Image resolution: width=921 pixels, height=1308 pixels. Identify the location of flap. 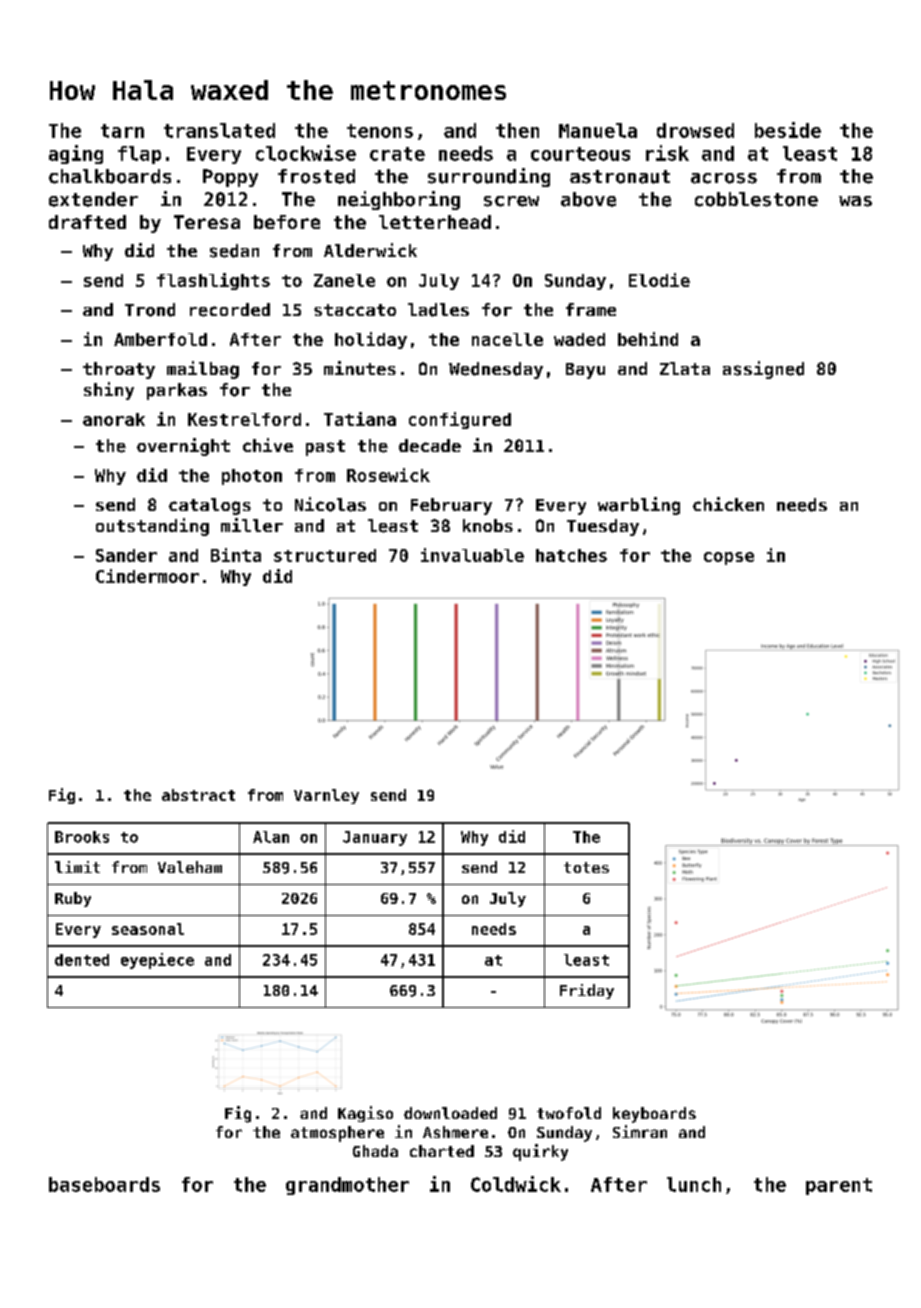
(139, 155).
